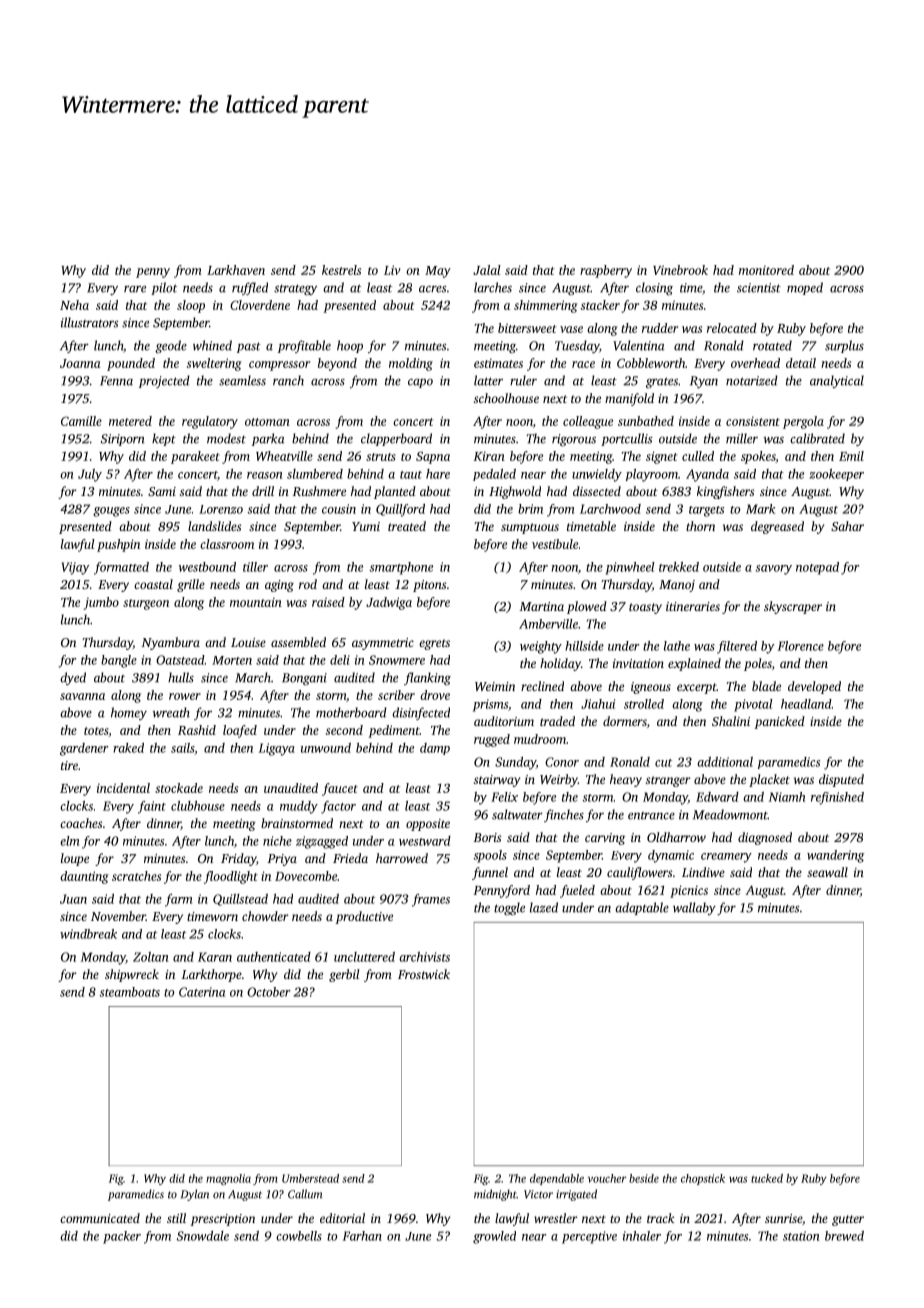 The width and height of the document is (924, 1308). What do you see at coordinates (265, 916) in the document?
I see `chowder` at bounding box center [265, 916].
